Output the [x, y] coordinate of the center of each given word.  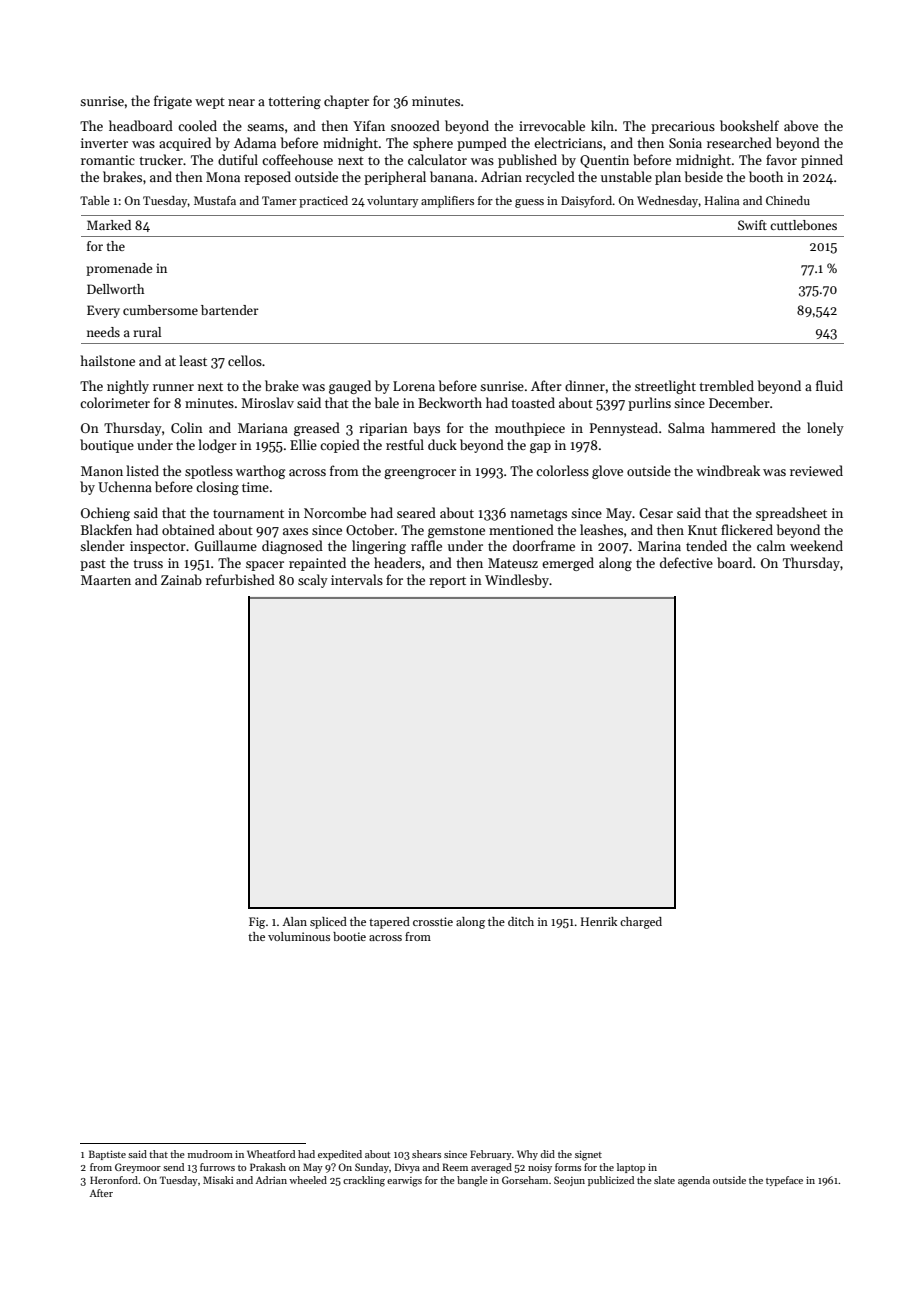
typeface [784, 1181]
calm [771, 545]
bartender [230, 310]
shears [426, 1154]
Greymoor [138, 1168]
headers [397, 562]
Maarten [106, 580]
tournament [248, 513]
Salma [686, 427]
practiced [323, 202]
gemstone [456, 532]
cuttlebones [803, 225]
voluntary [392, 202]
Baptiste [107, 1155]
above [801, 125]
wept [210, 103]
